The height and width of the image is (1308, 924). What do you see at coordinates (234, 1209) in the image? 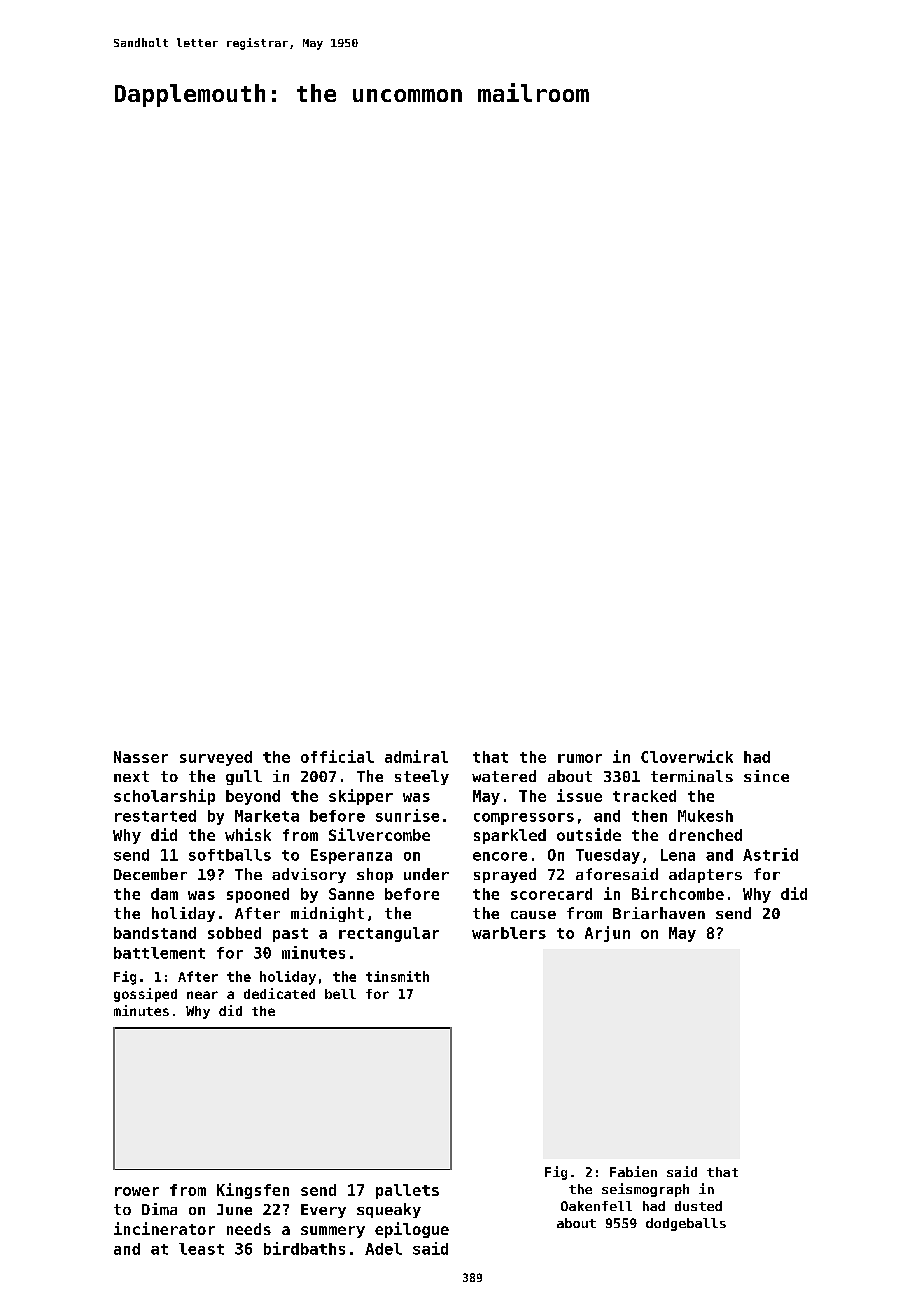
I see `June` at bounding box center [234, 1209].
